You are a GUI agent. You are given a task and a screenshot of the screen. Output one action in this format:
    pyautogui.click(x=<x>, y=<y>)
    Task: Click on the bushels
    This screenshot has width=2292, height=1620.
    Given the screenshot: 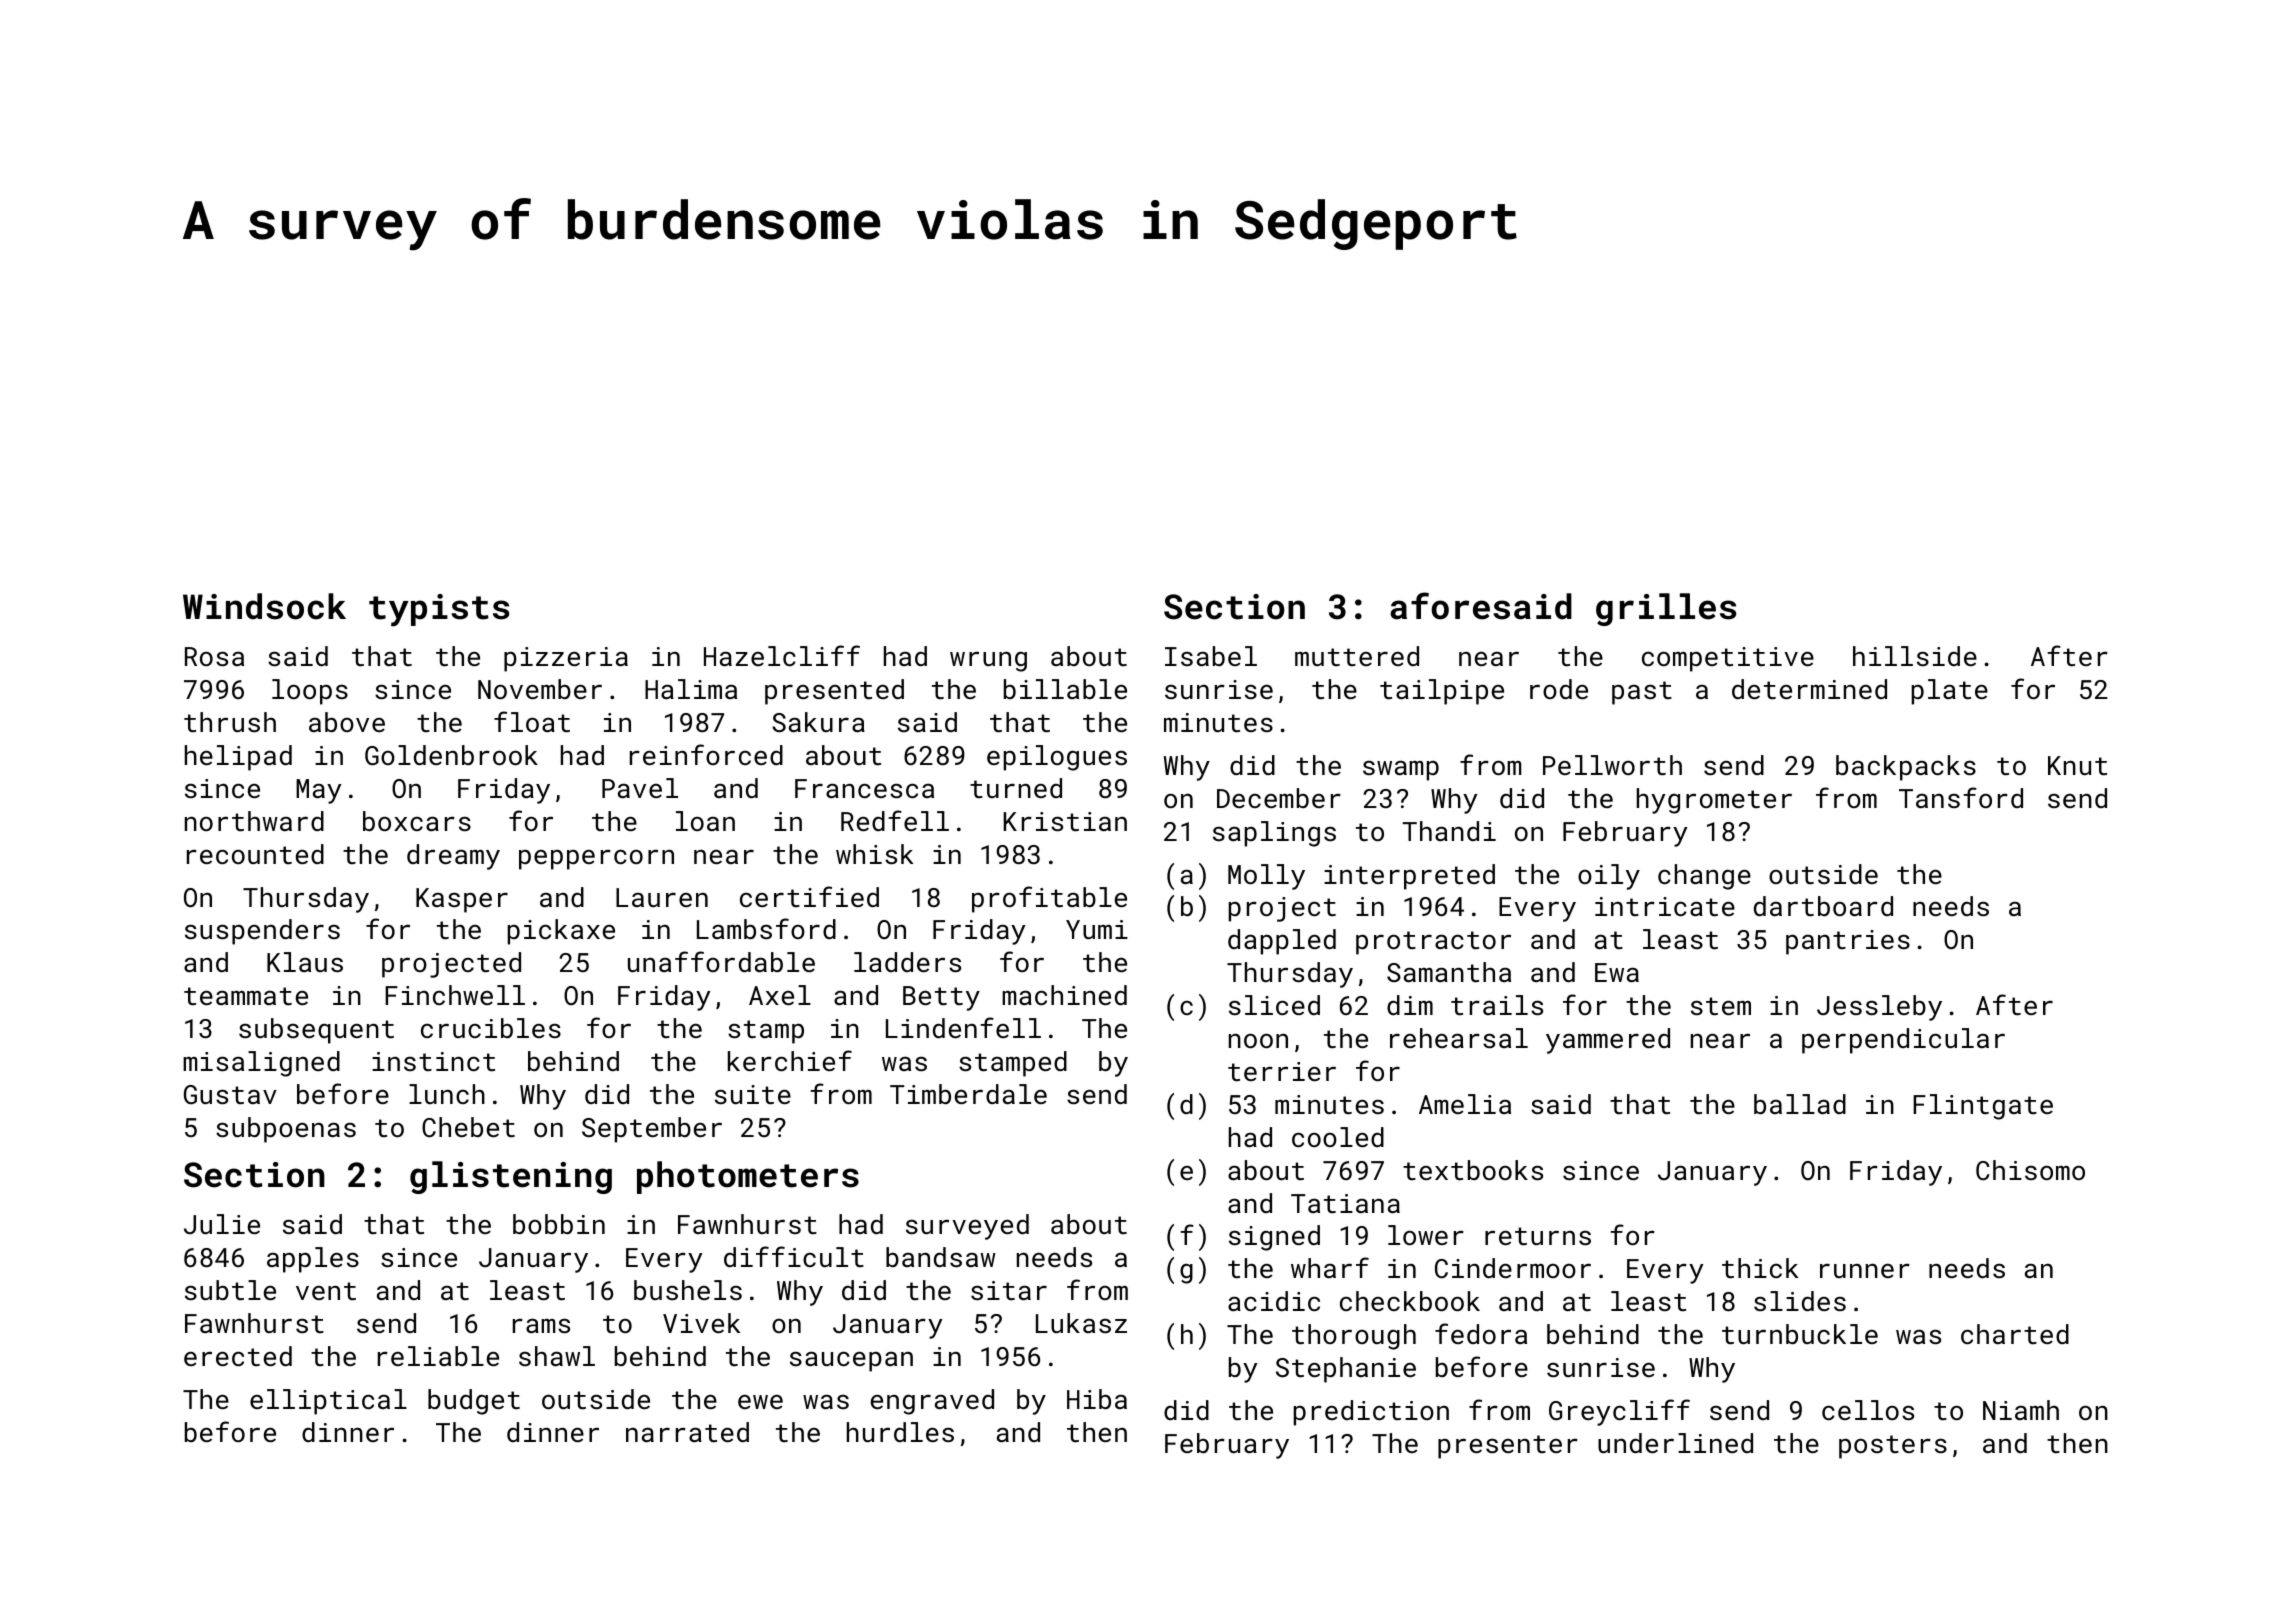 What is the action you would take?
    pyautogui.click(x=688, y=1290)
